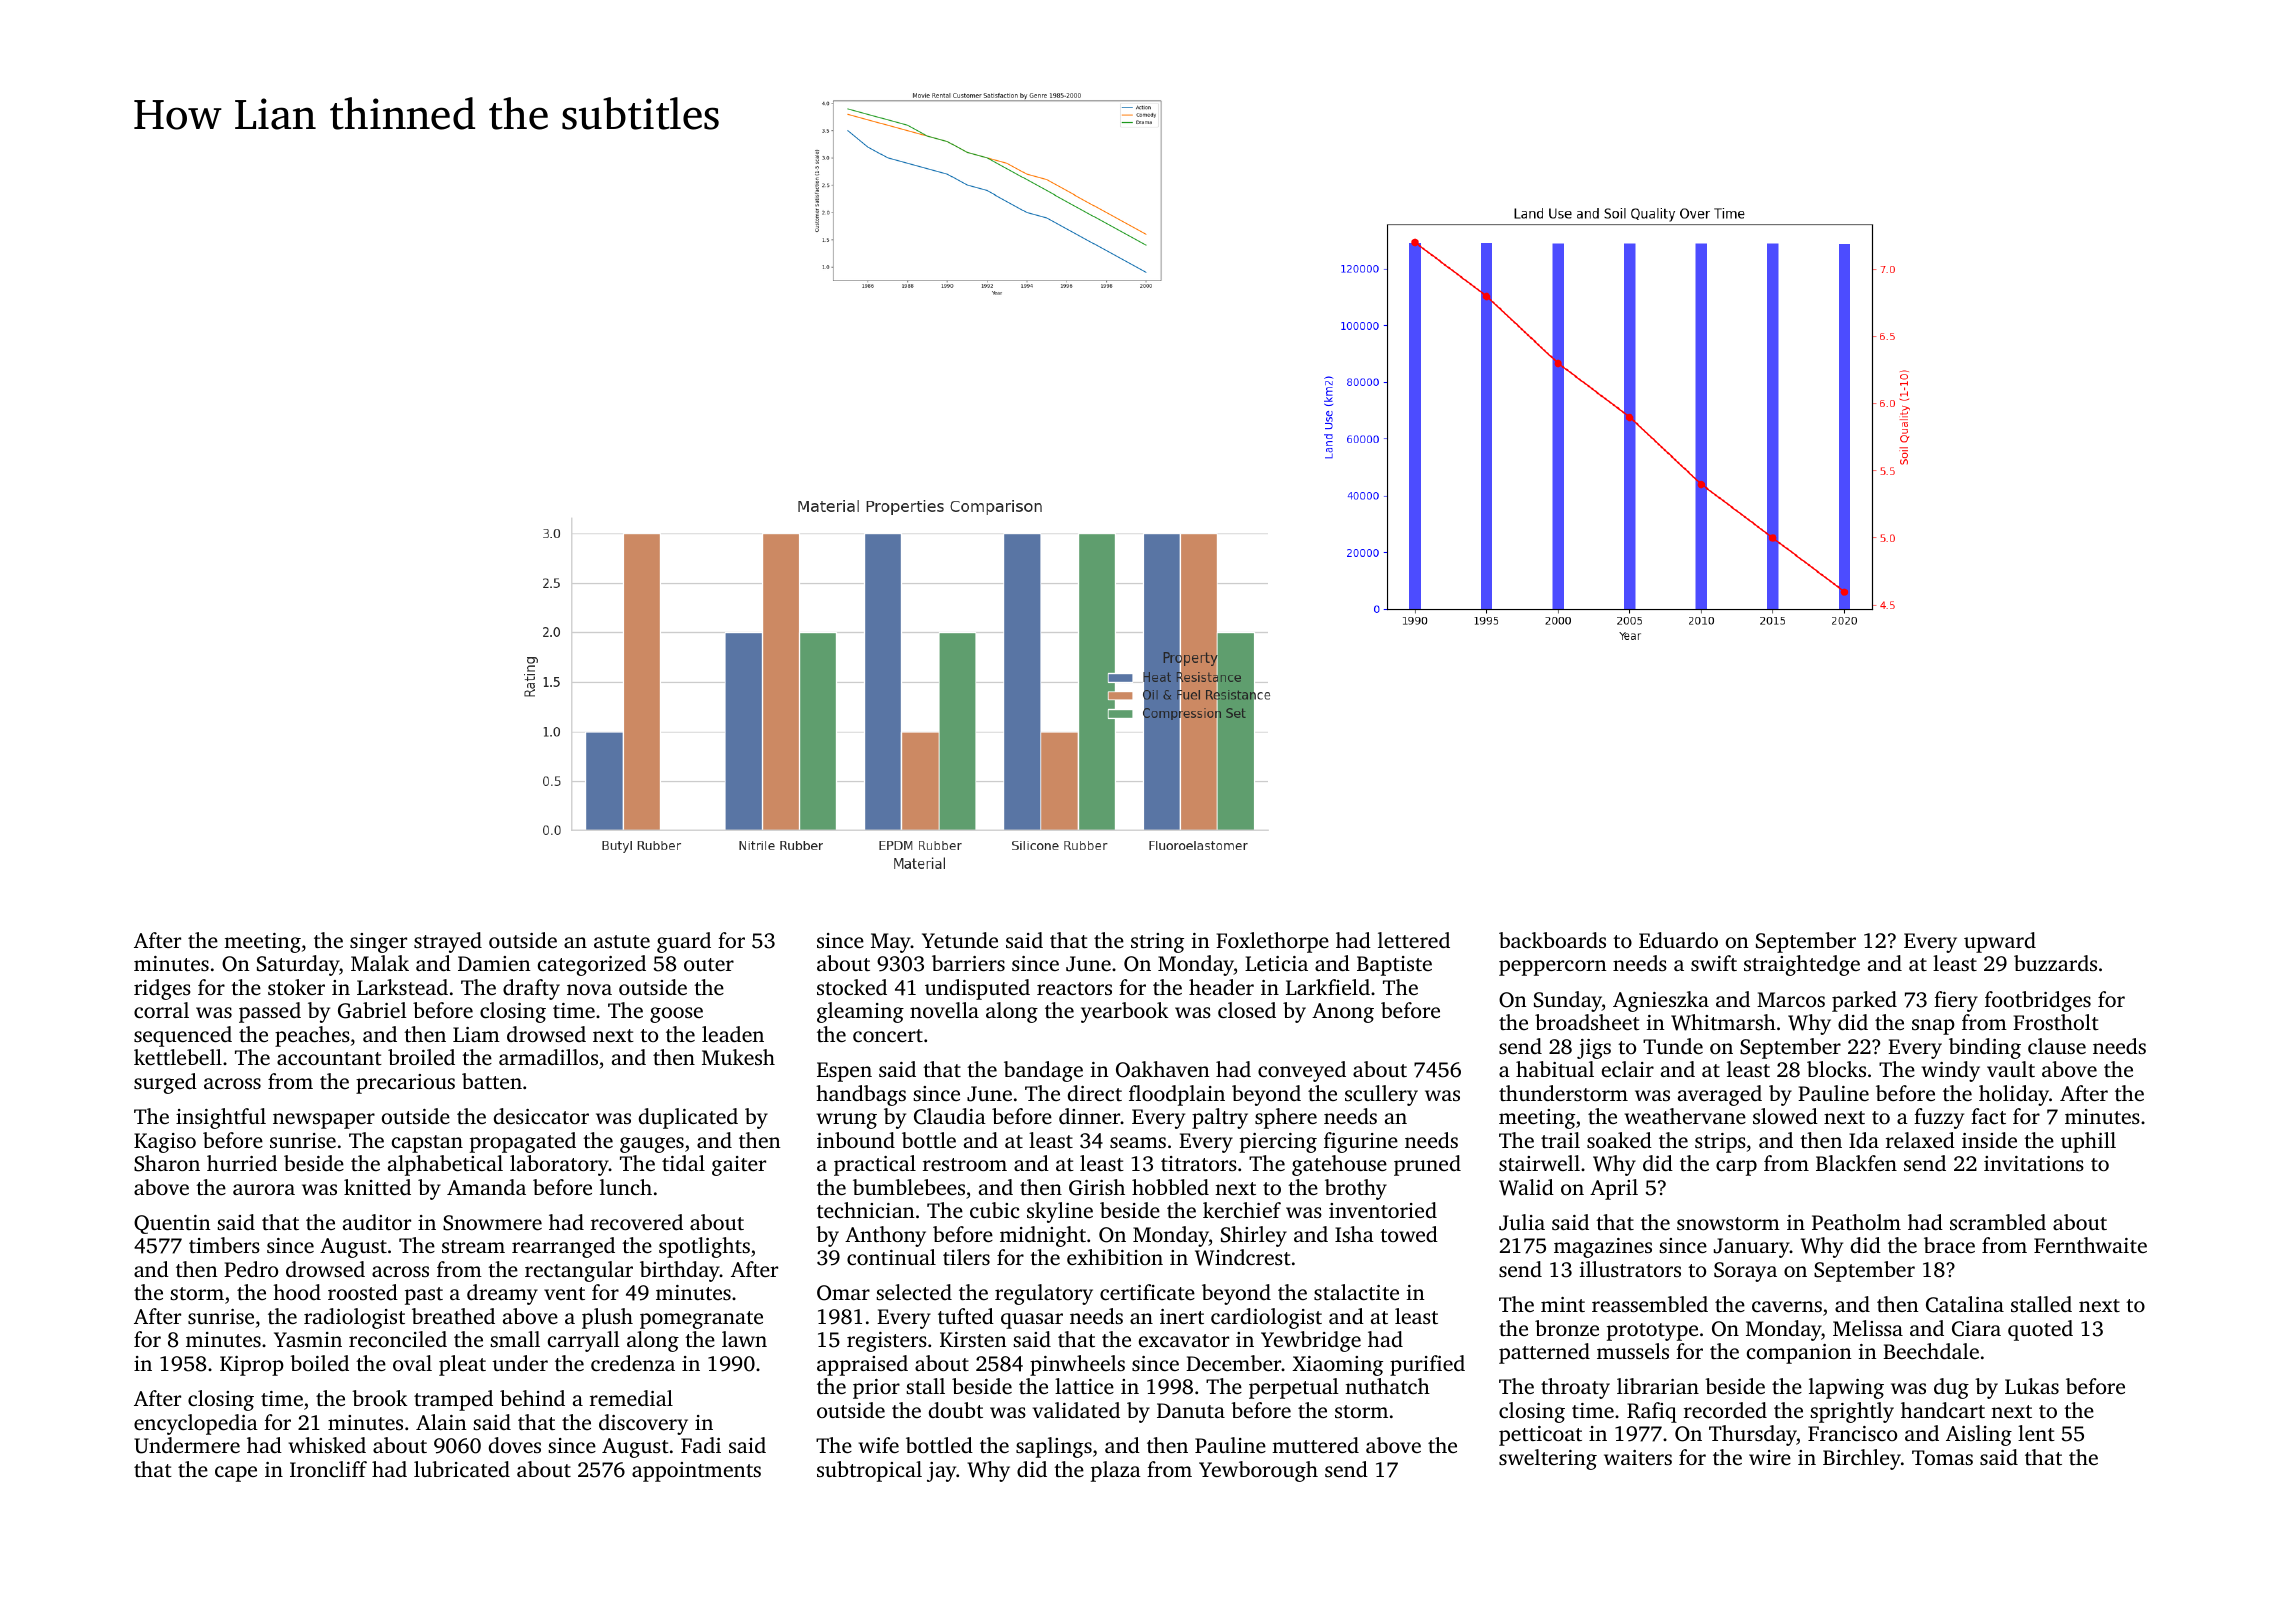 Image resolution: width=2282 pixels, height=1614 pixels. I want to click on Yewborough, so click(1258, 1471).
